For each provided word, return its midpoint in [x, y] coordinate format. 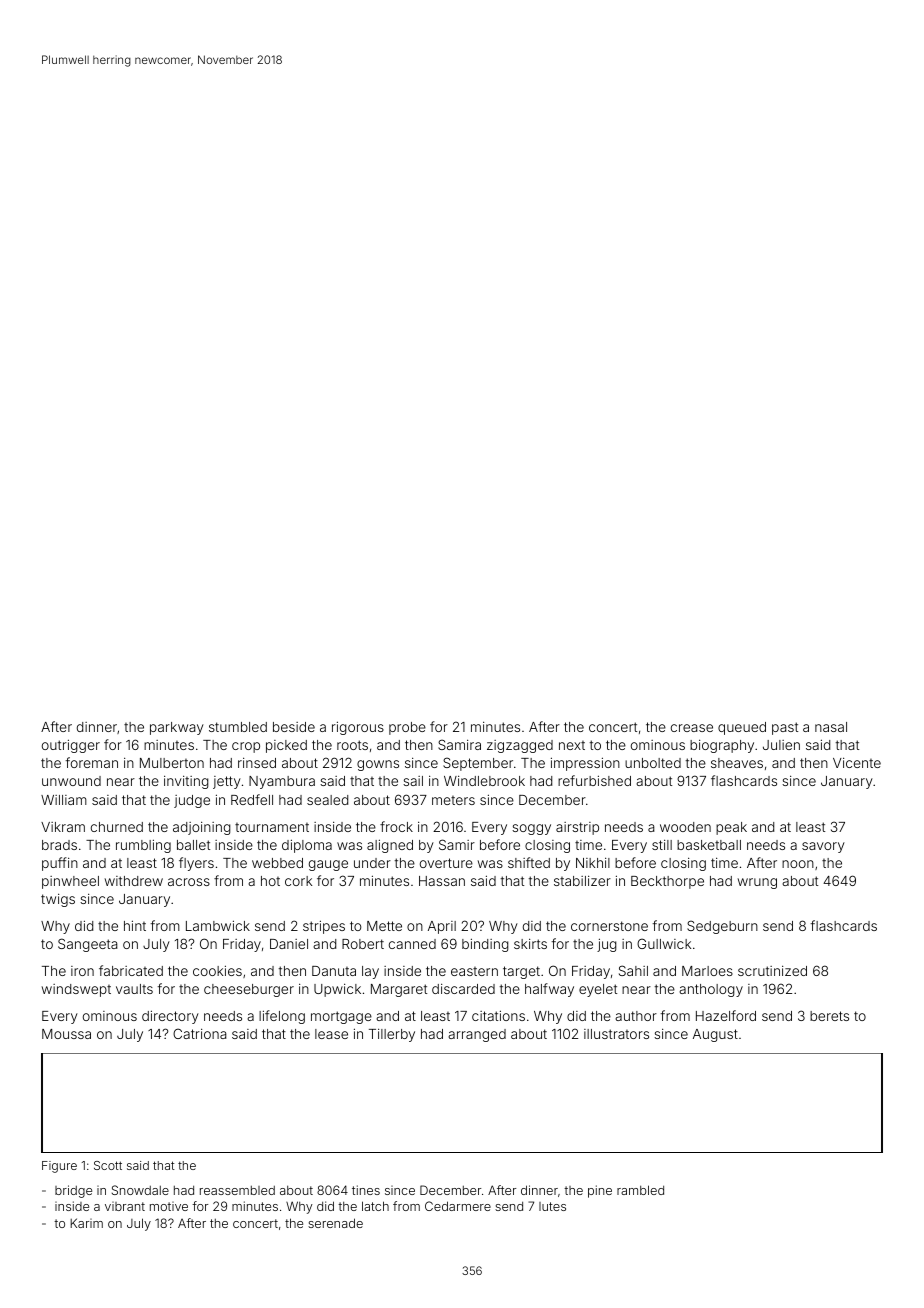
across [189, 882]
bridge [73, 1191]
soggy [531, 829]
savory [823, 847]
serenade [335, 1223]
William [64, 800]
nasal [831, 727]
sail [413, 781]
